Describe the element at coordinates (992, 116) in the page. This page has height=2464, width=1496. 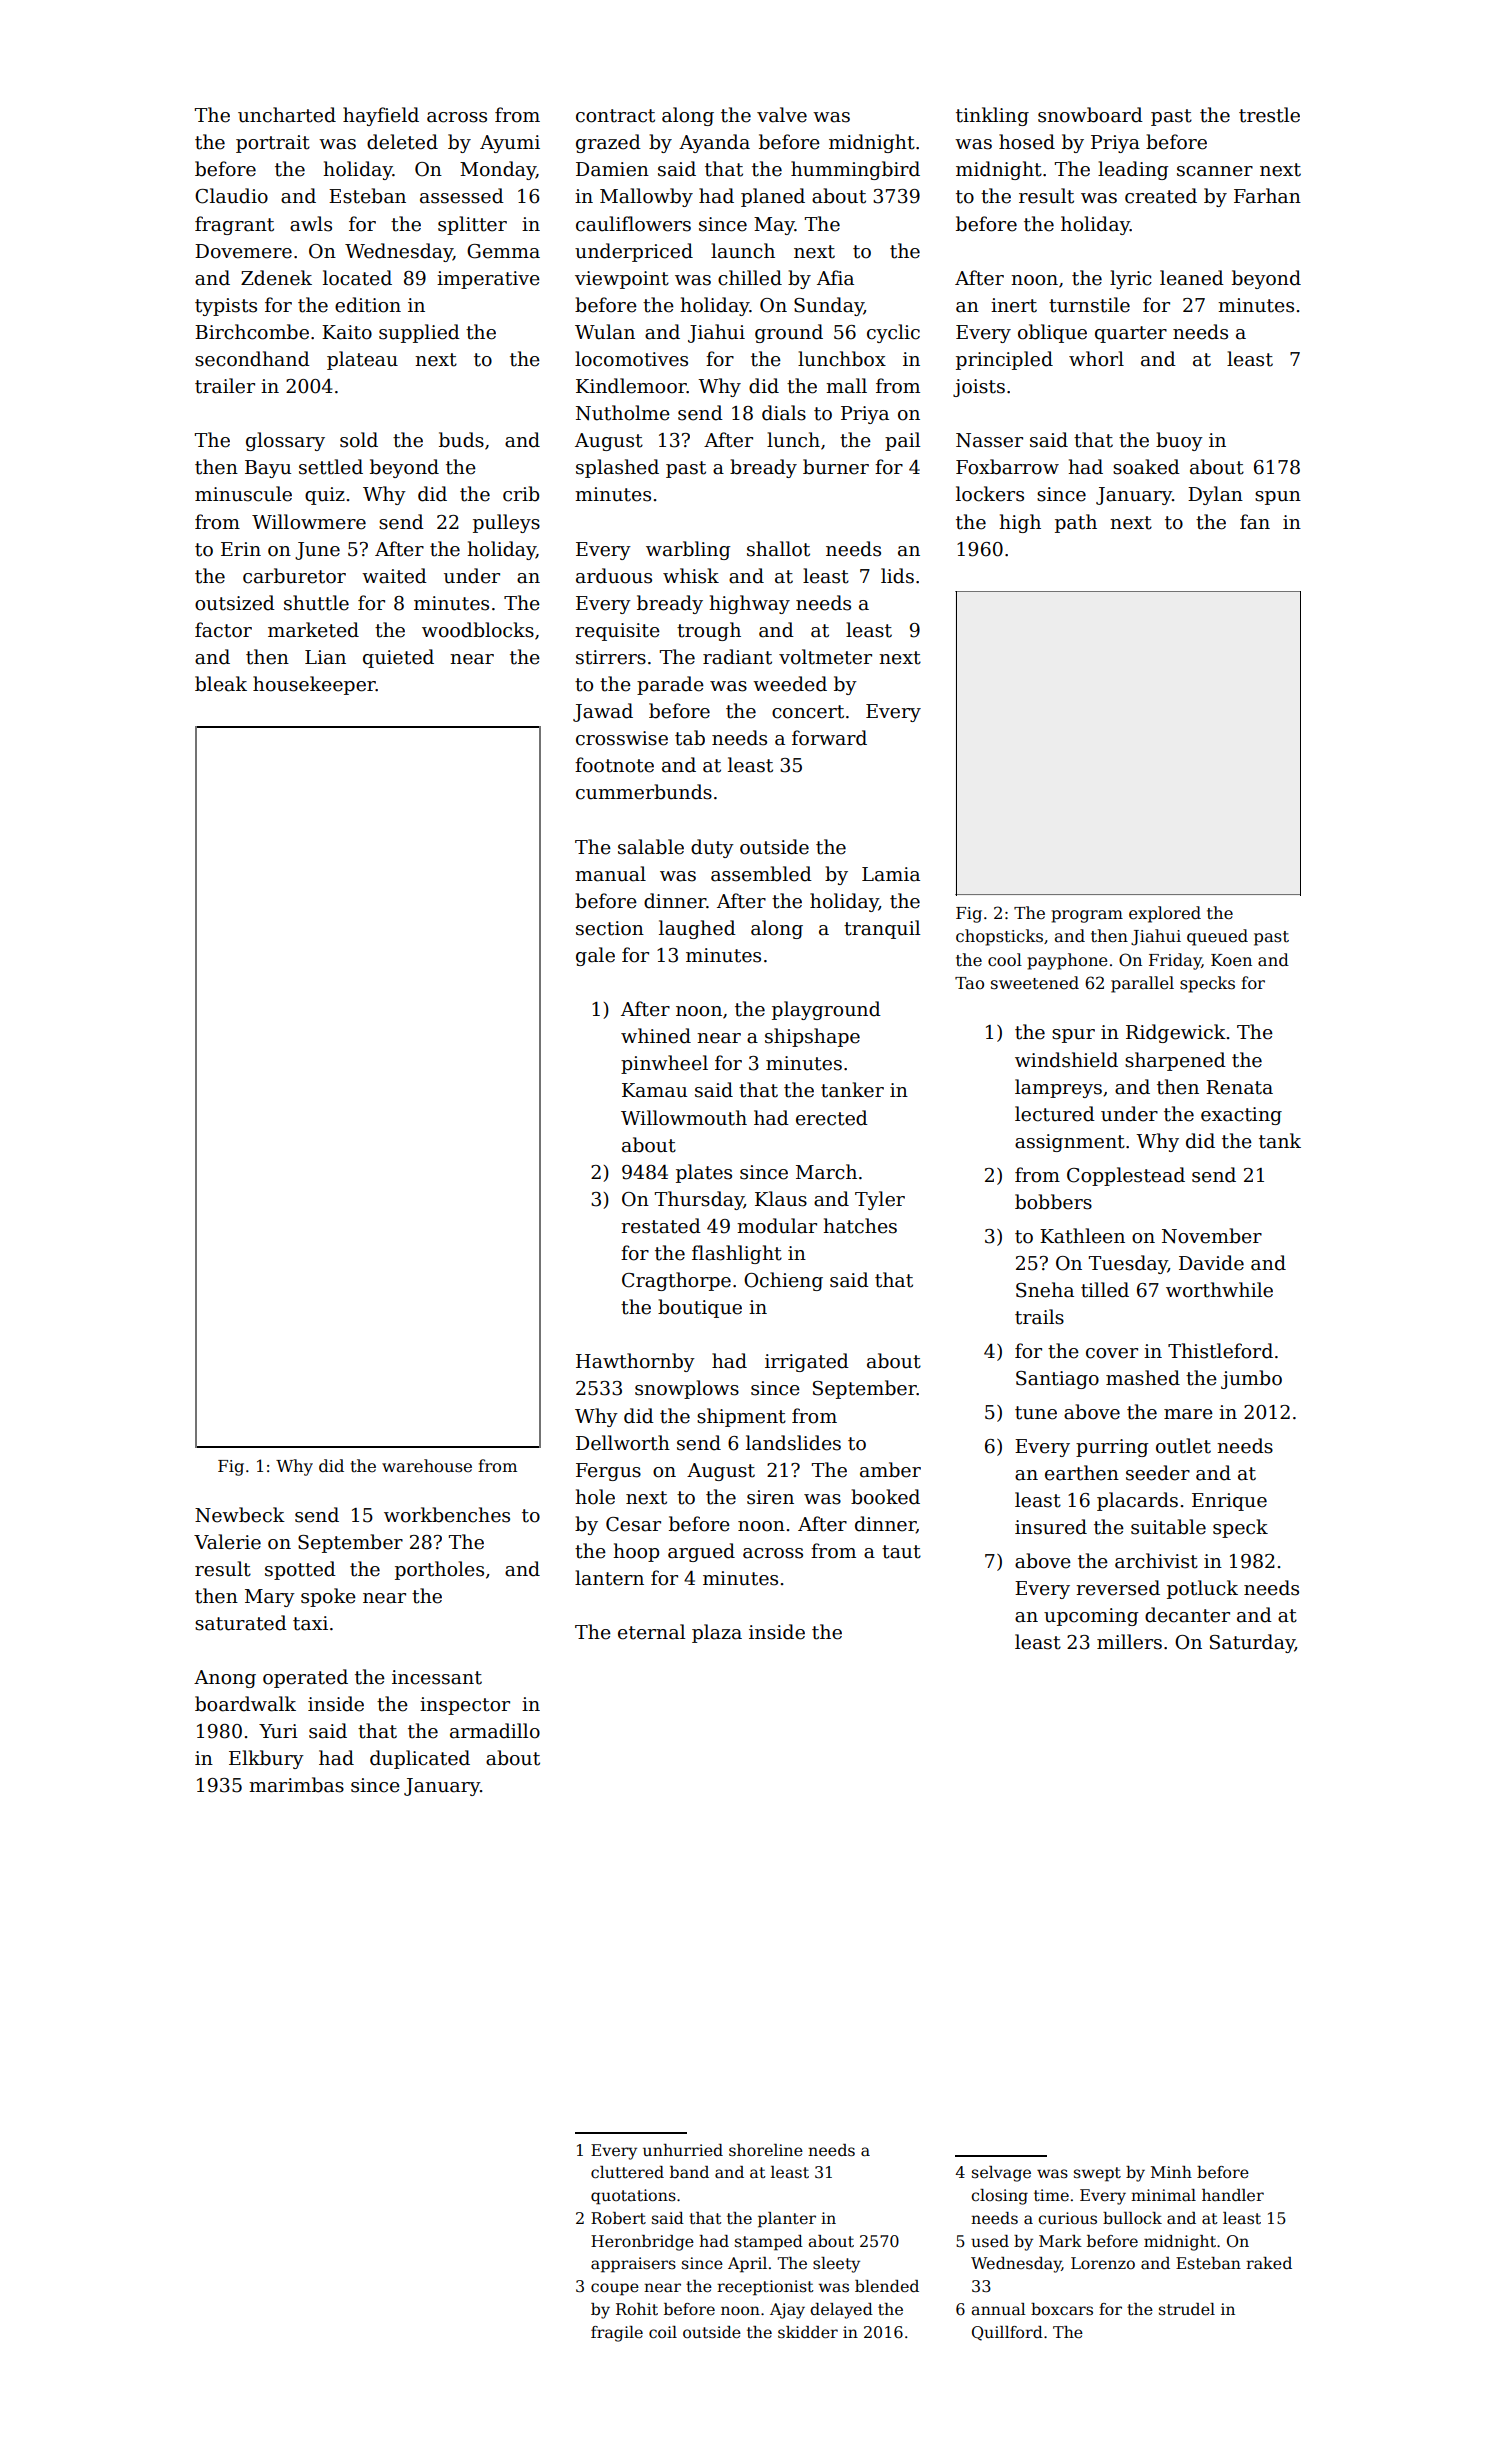
I see `tinkling` at that location.
